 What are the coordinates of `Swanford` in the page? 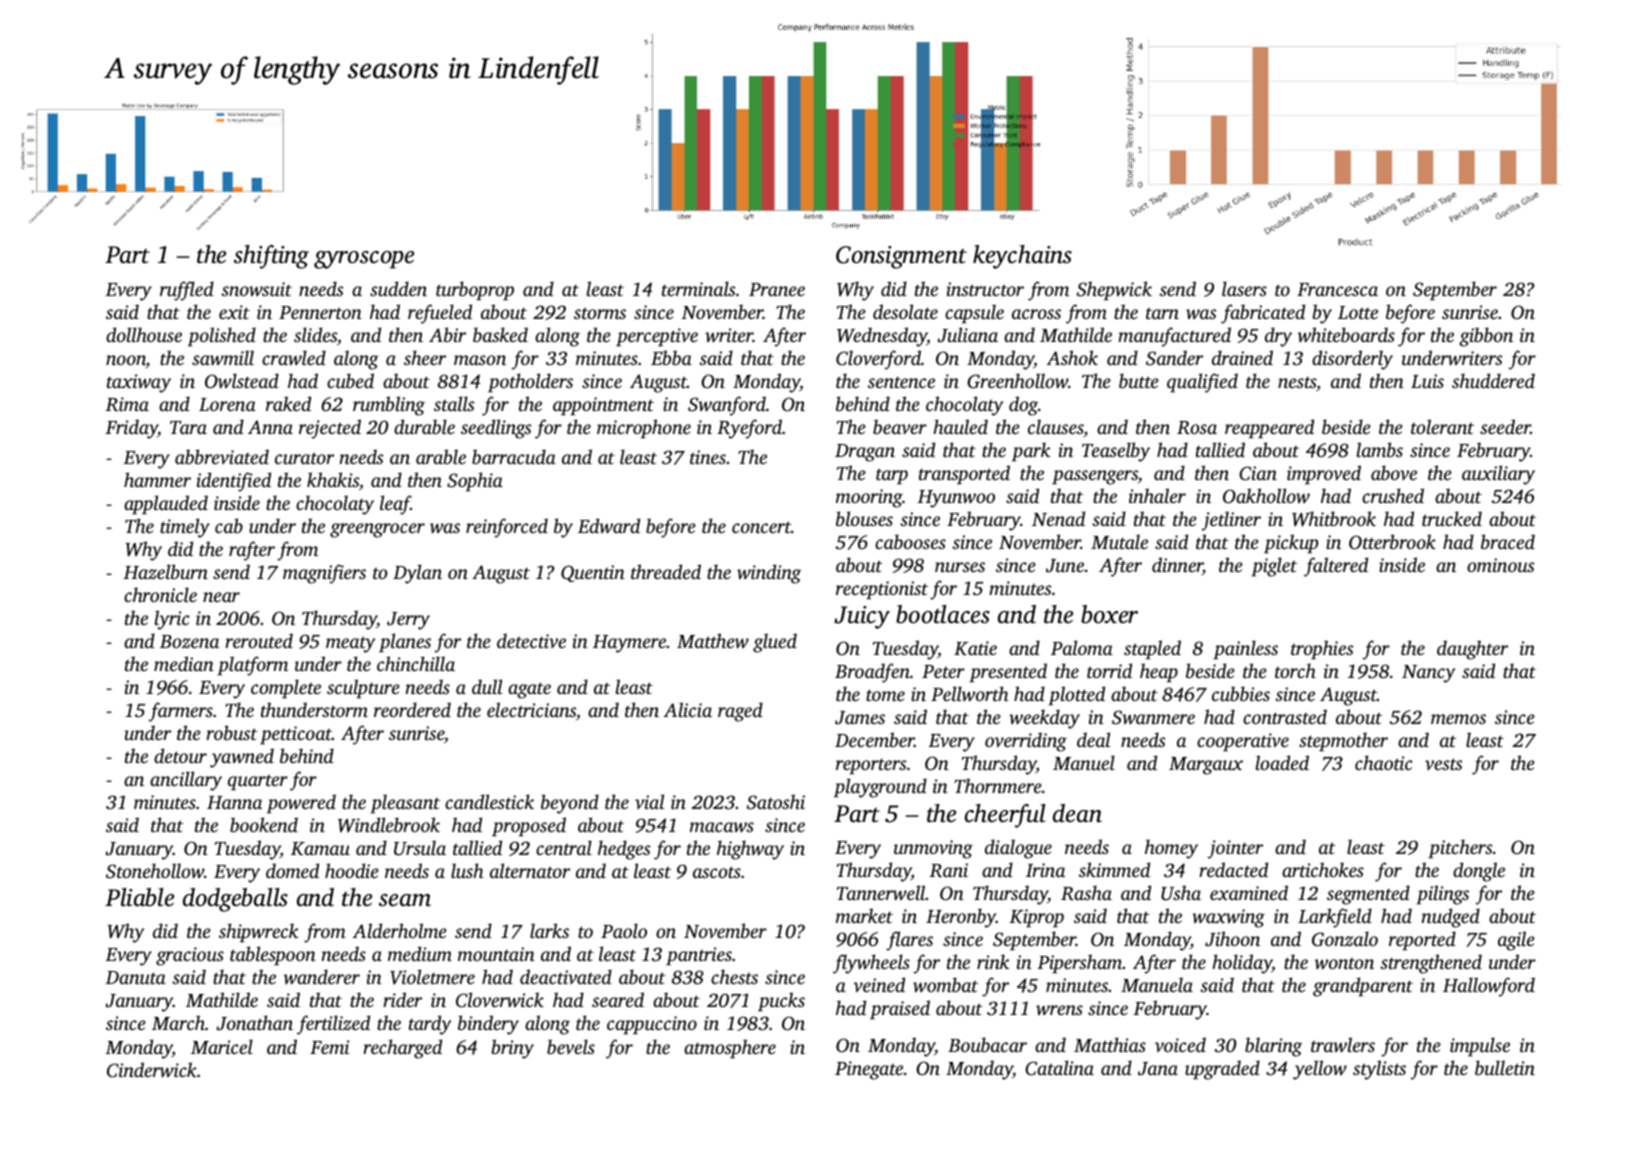 It's located at (727, 406).
